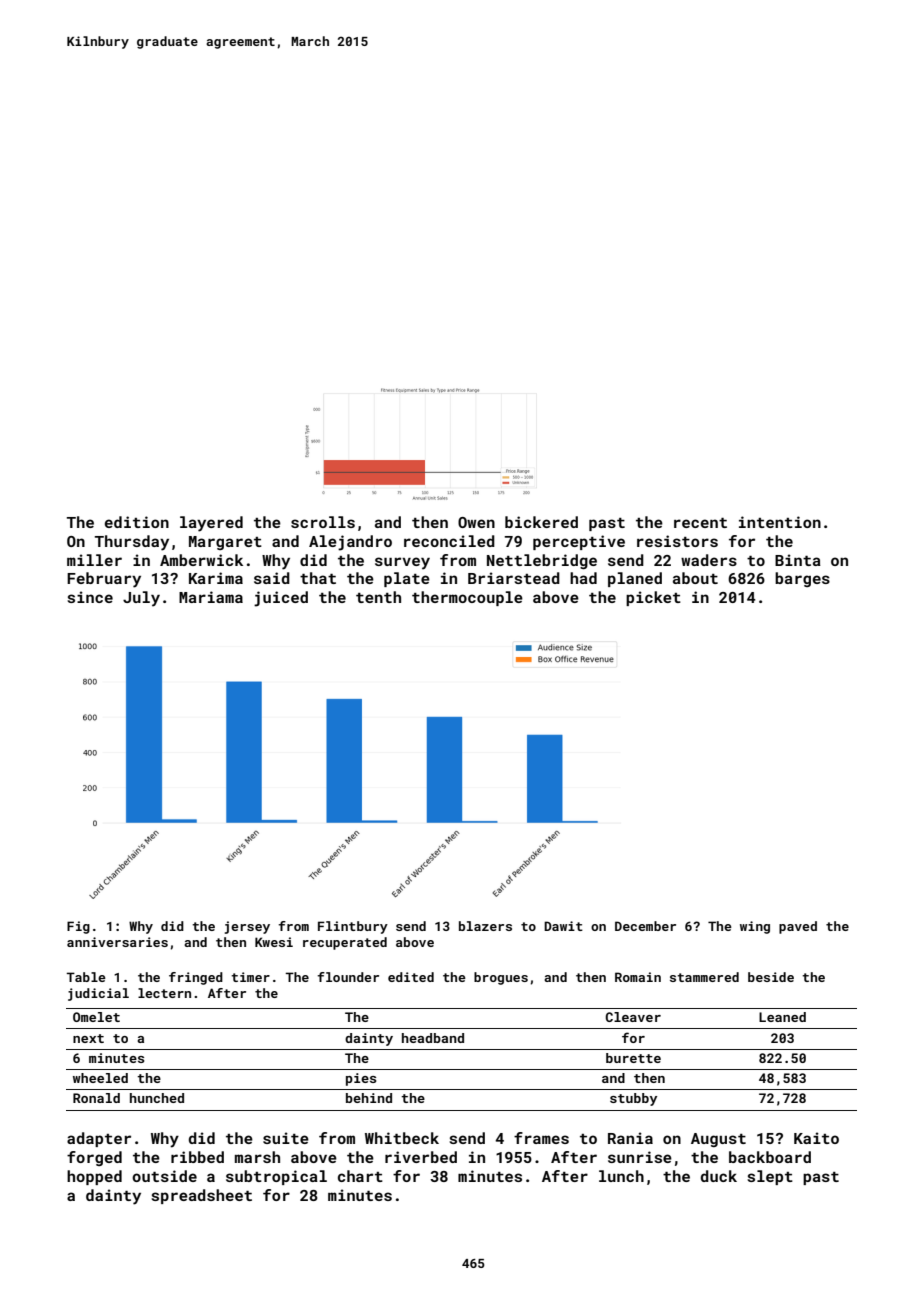  Describe the element at coordinates (802, 579) in the screenshot. I see `barges` at that location.
